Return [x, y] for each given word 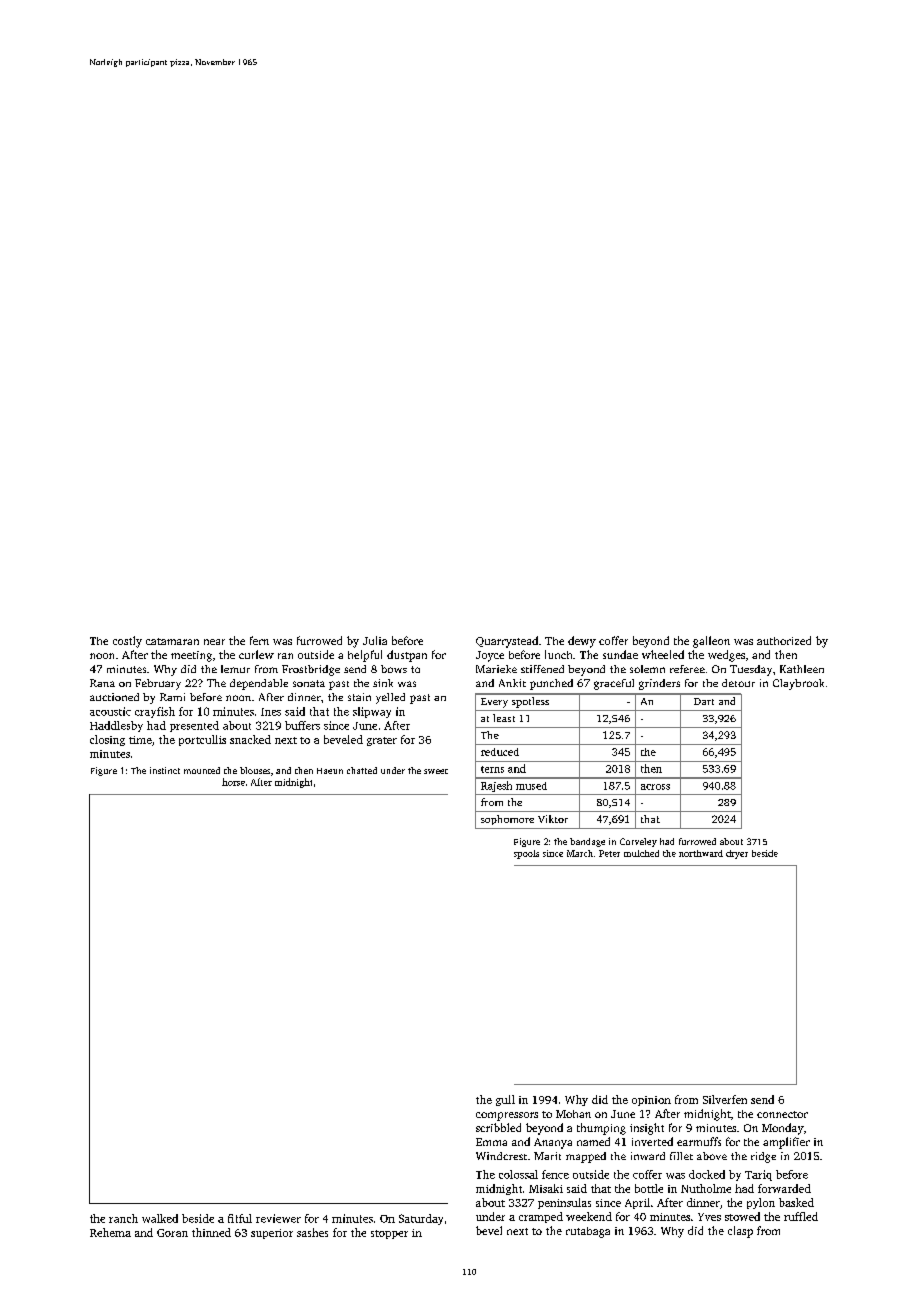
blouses [255, 770]
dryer [737, 854]
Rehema [110, 1232]
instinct [165, 770]
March [580, 853]
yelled [390, 698]
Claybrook [798, 684]
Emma [491, 1142]
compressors [507, 1116]
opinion [651, 1101]
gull [505, 1100]
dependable [259, 684]
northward [701, 853]
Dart [704, 701]
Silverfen [725, 1099]
